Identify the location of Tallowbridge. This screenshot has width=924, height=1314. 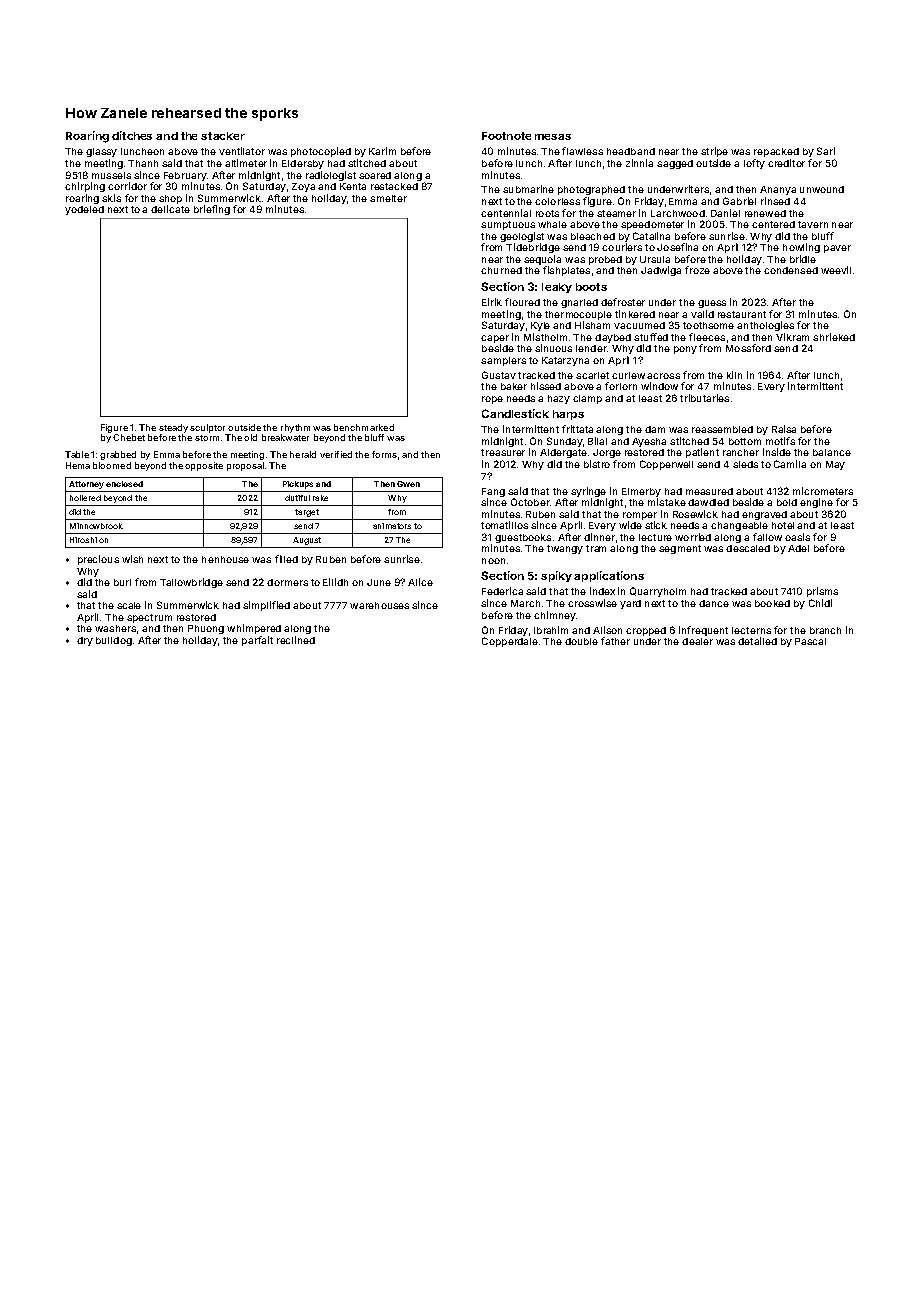
(191, 583).
